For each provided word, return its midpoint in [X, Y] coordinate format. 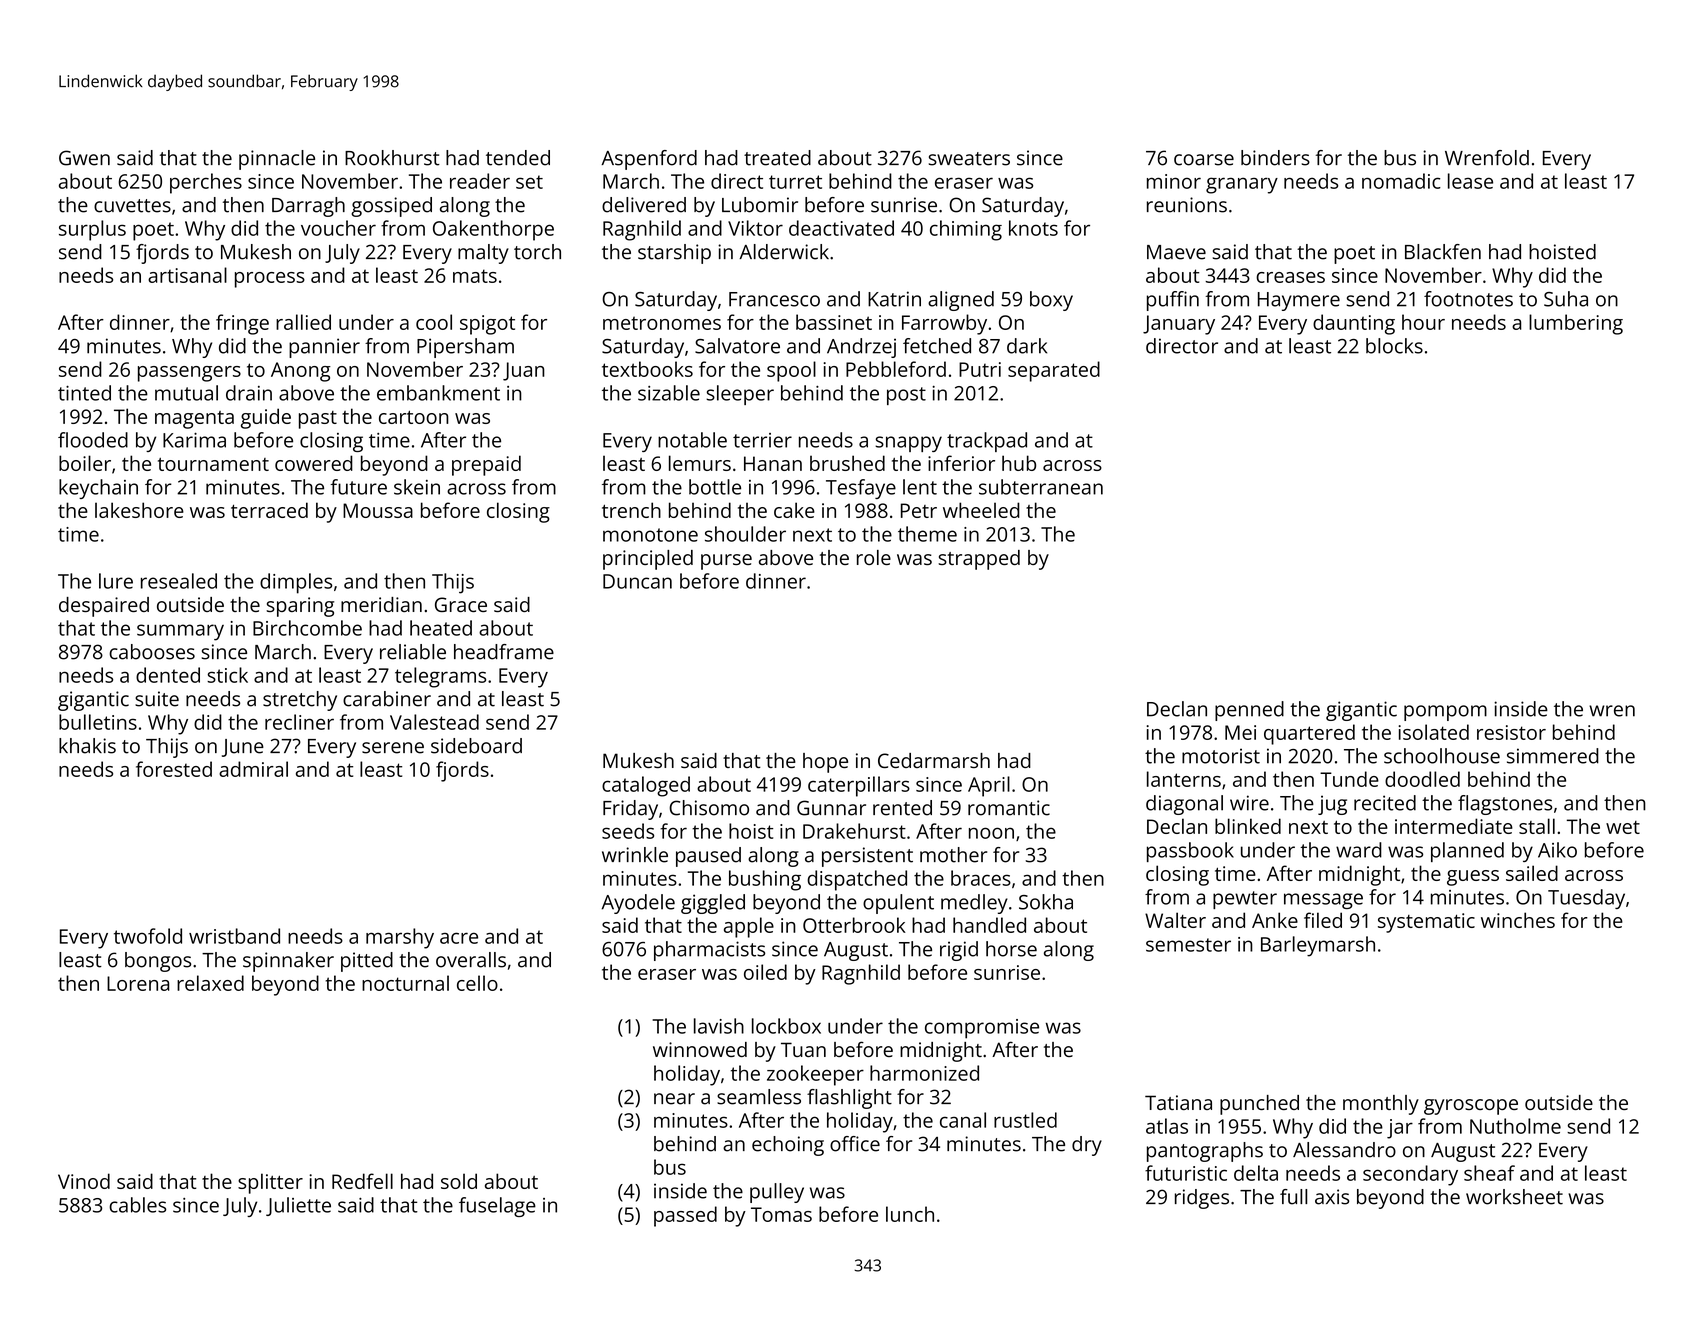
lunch [910, 1214]
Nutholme [1515, 1126]
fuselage [497, 1207]
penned [1249, 711]
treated [777, 158]
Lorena [138, 983]
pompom [1445, 713]
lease [1470, 181]
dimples [296, 583]
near [674, 1099]
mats [475, 276]
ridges [1202, 1199]
